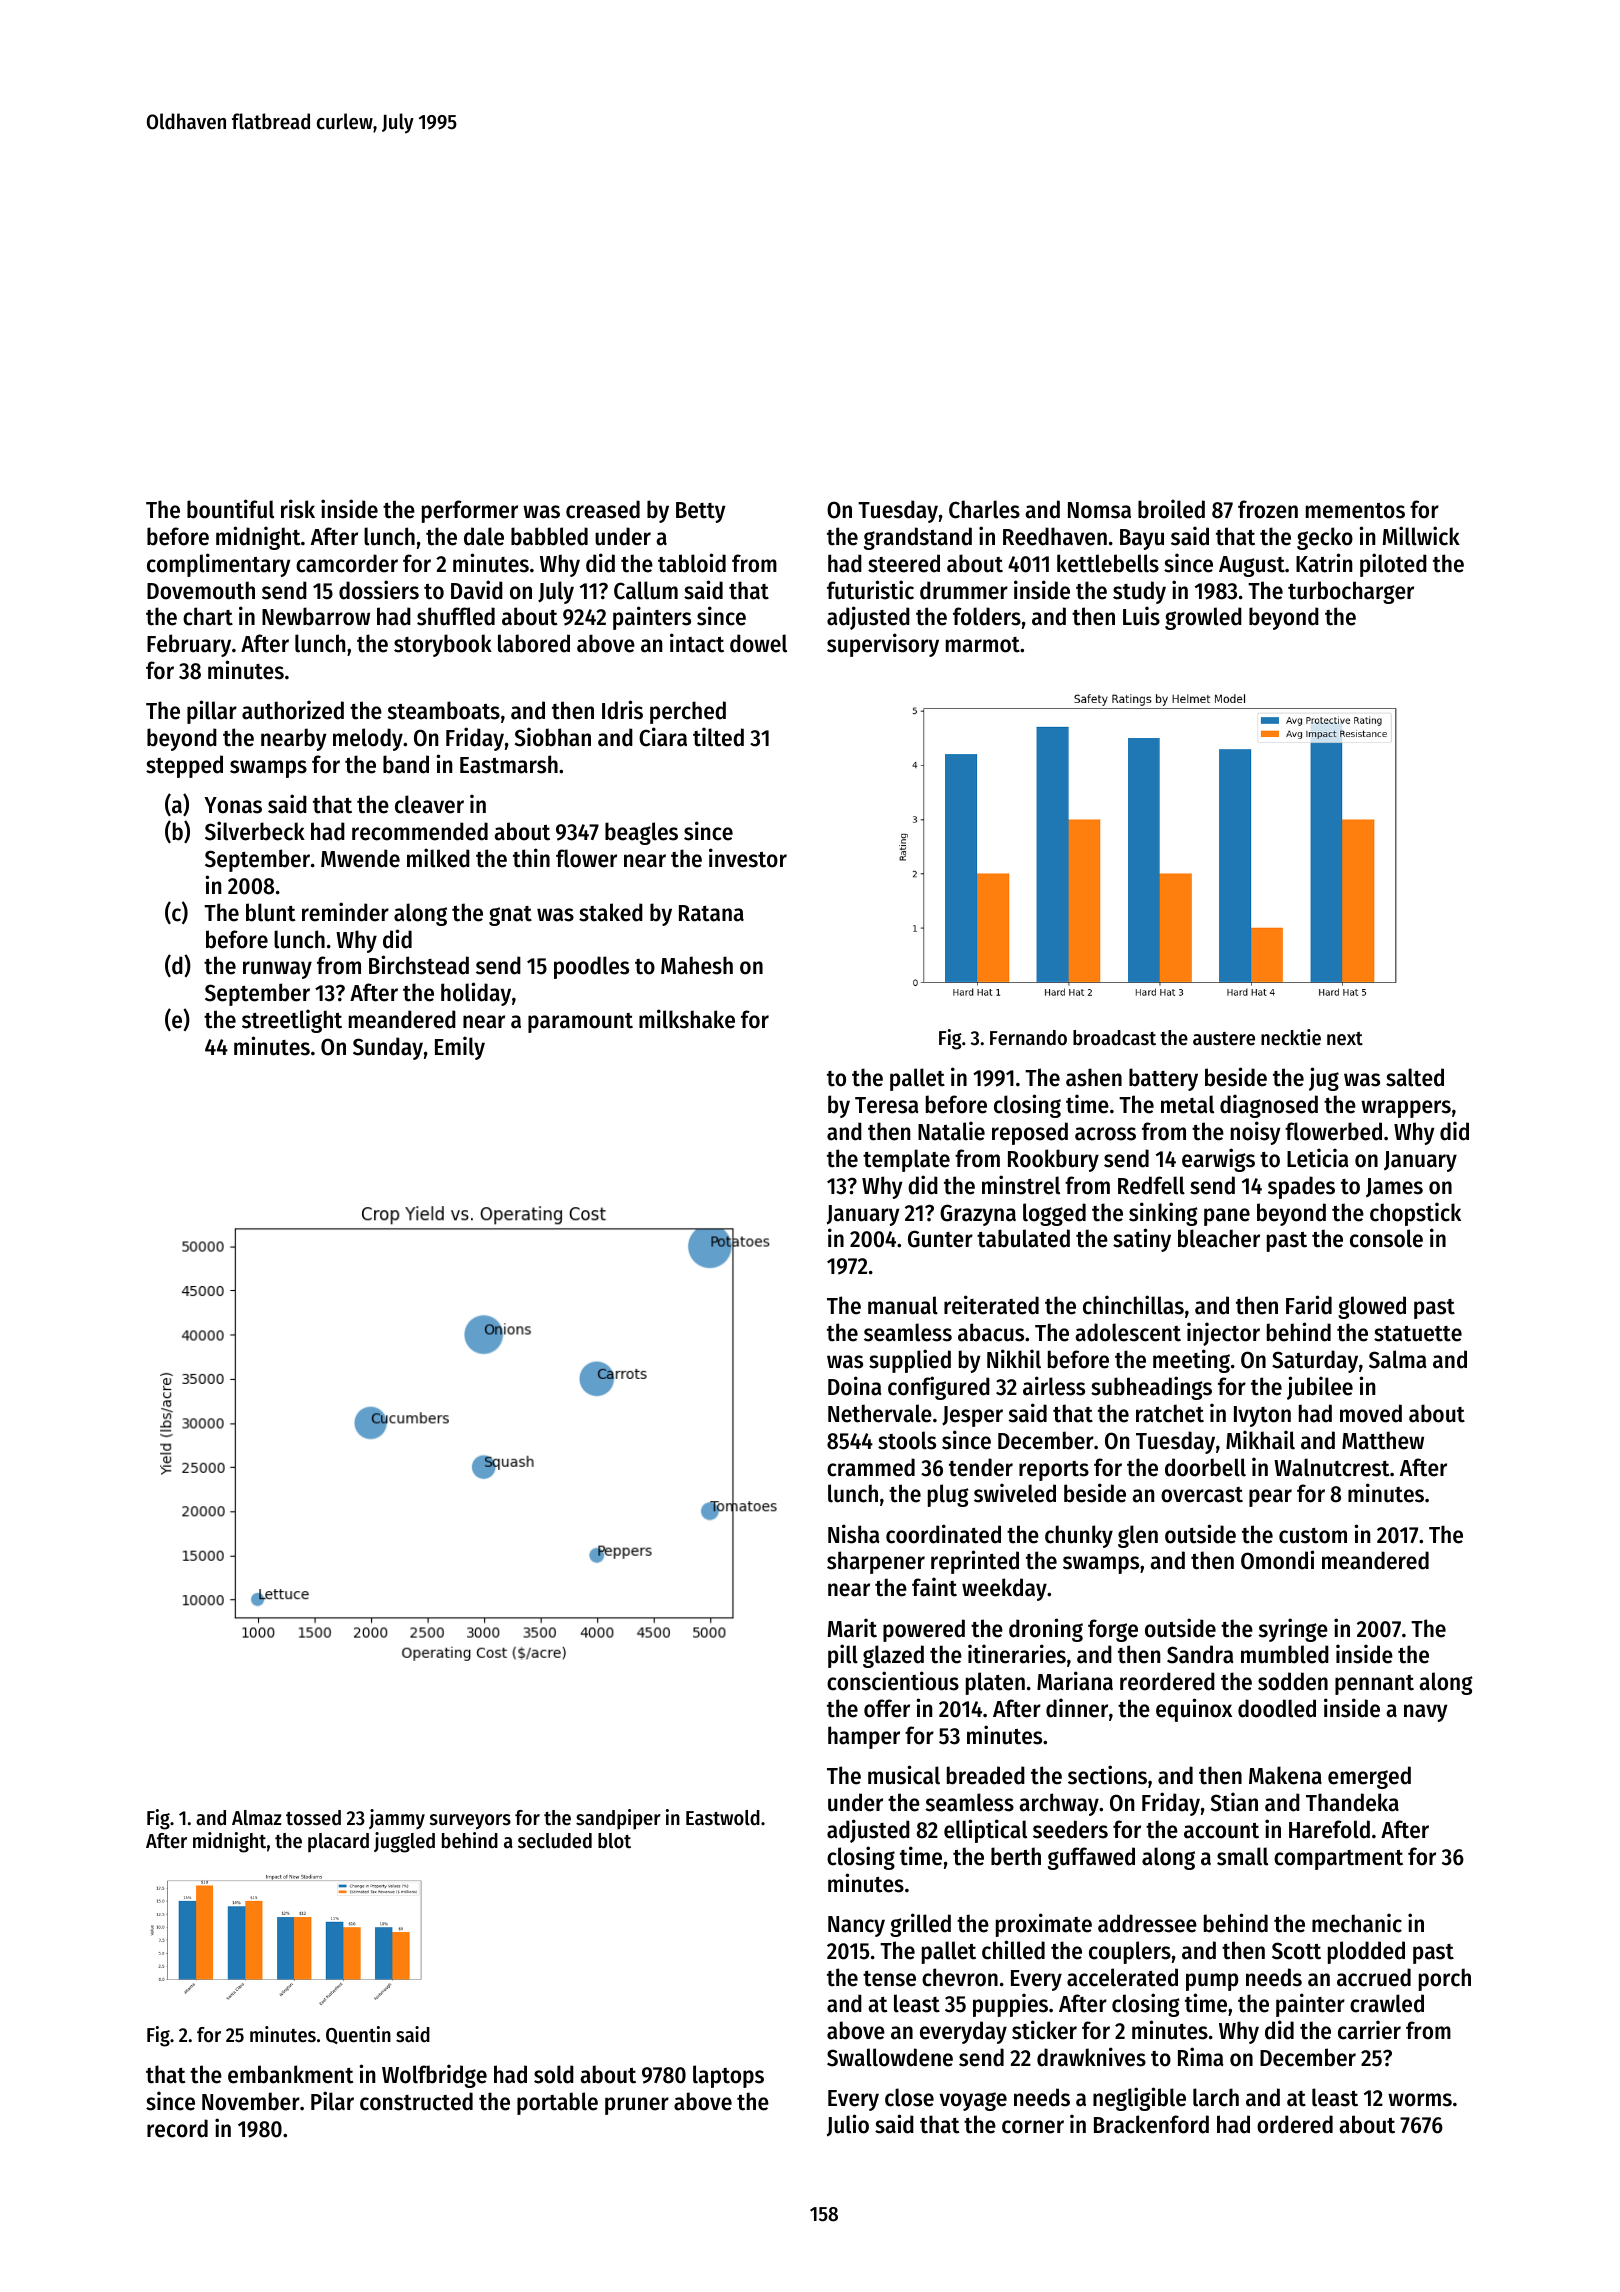 The width and height of the screenshot is (1620, 2292). What do you see at coordinates (1355, 511) in the screenshot?
I see `mementos` at bounding box center [1355, 511].
